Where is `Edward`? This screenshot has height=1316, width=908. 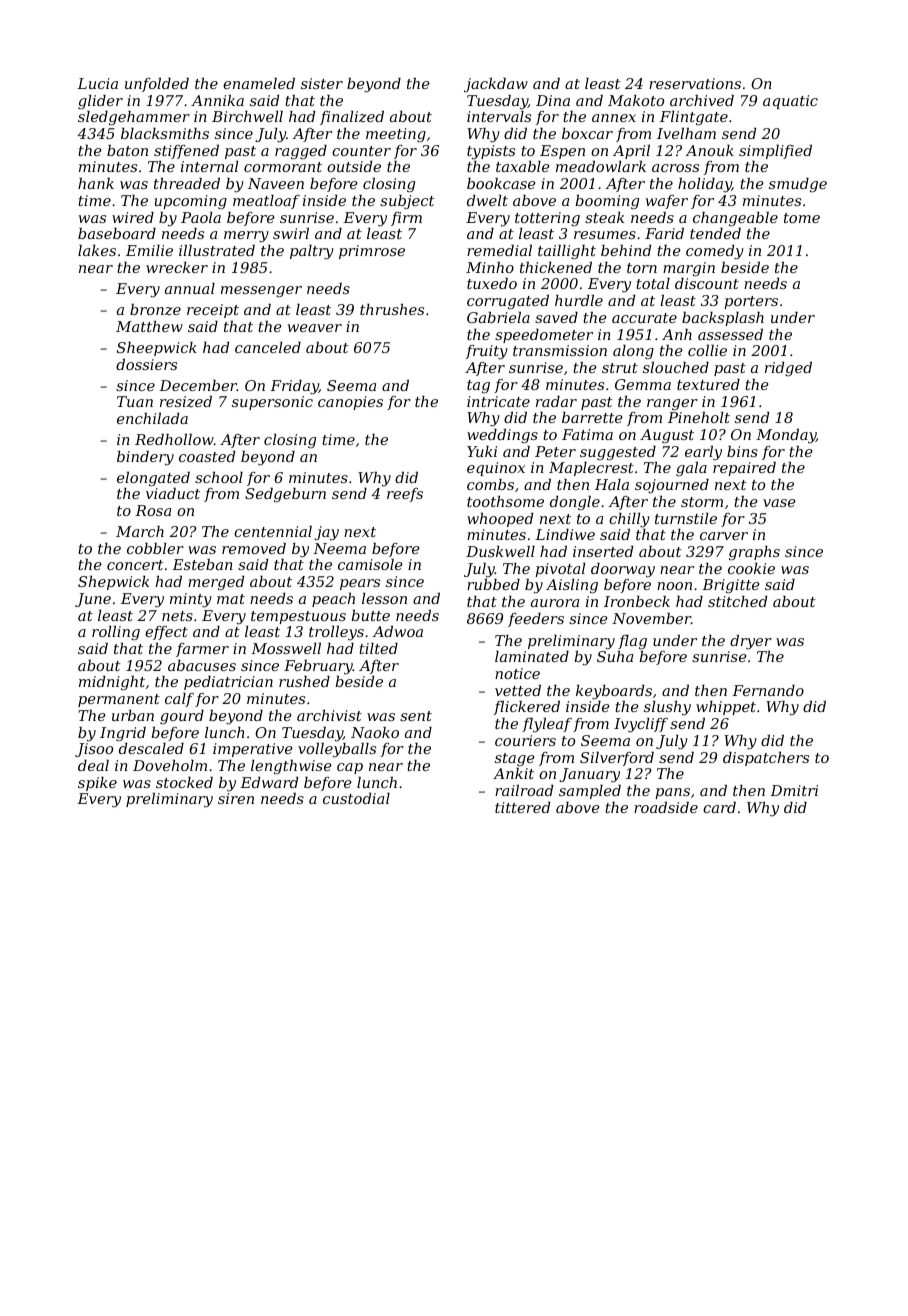
Edward is located at coordinates (269, 782).
